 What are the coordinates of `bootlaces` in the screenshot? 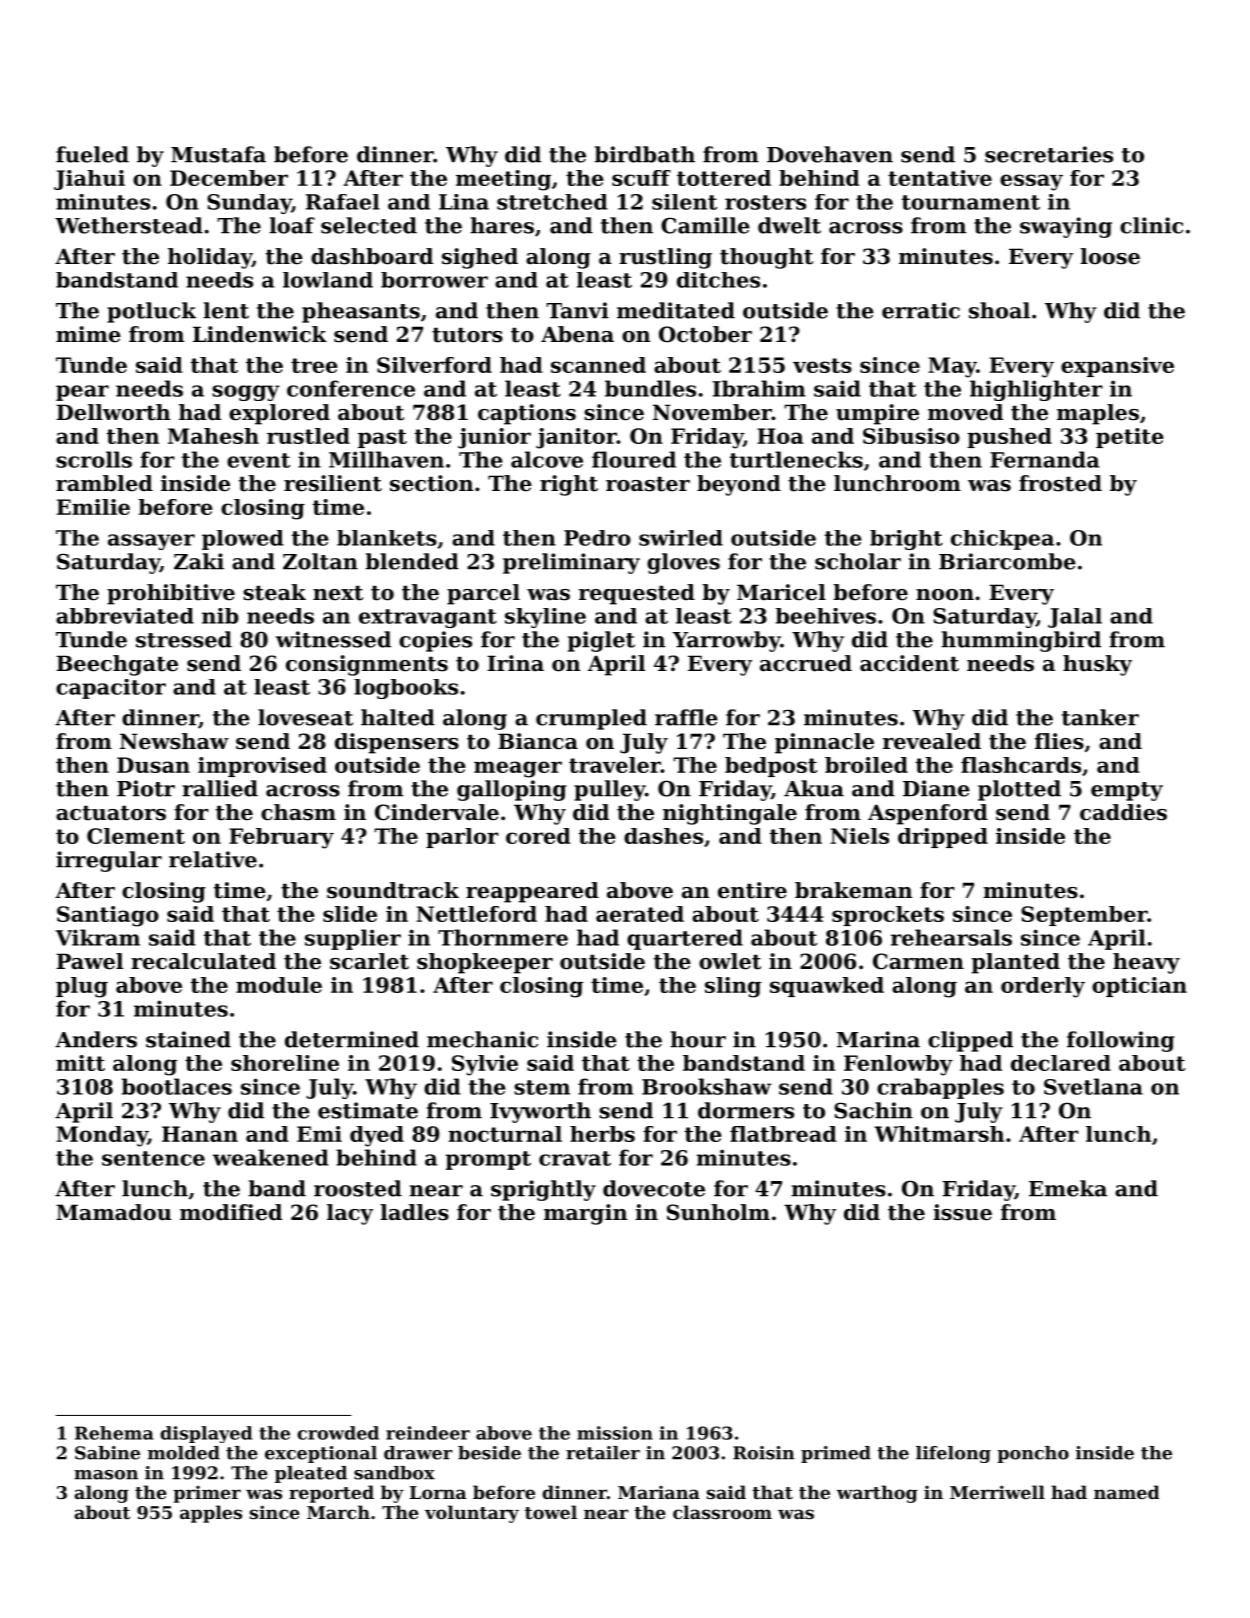 It's located at (177, 1086).
